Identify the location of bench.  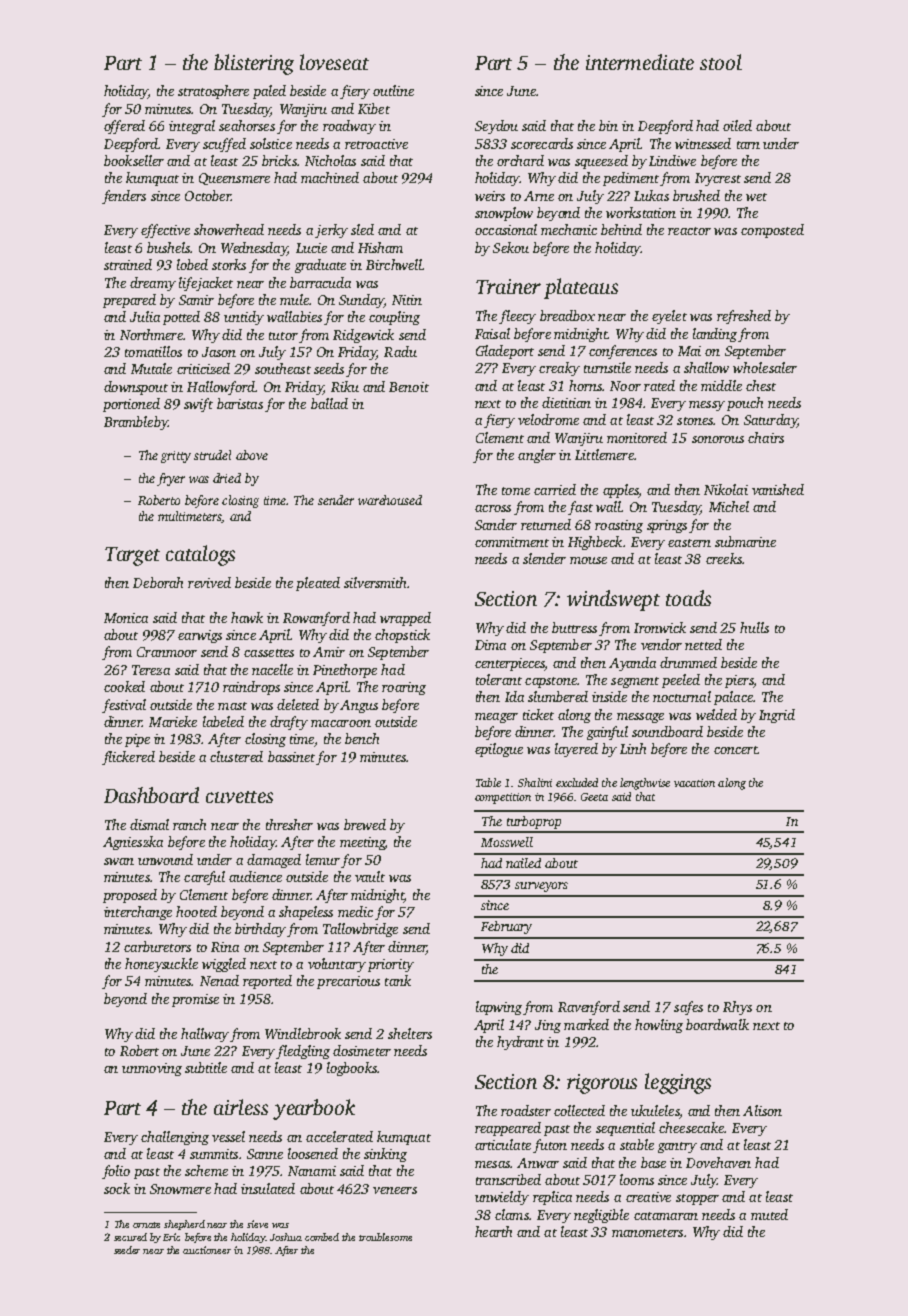
(362, 738).
